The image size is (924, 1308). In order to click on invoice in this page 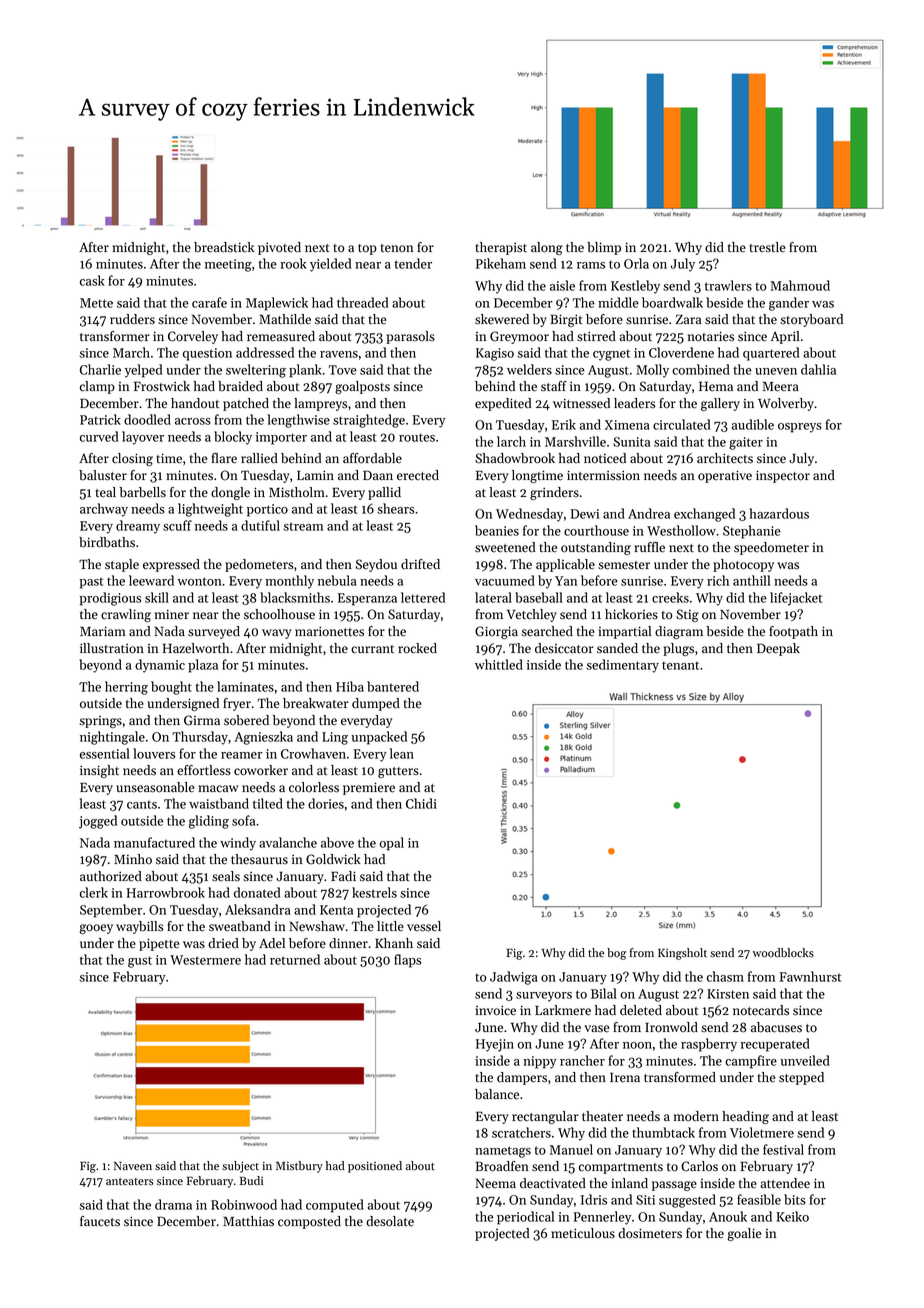, I will do `click(495, 1010)`.
